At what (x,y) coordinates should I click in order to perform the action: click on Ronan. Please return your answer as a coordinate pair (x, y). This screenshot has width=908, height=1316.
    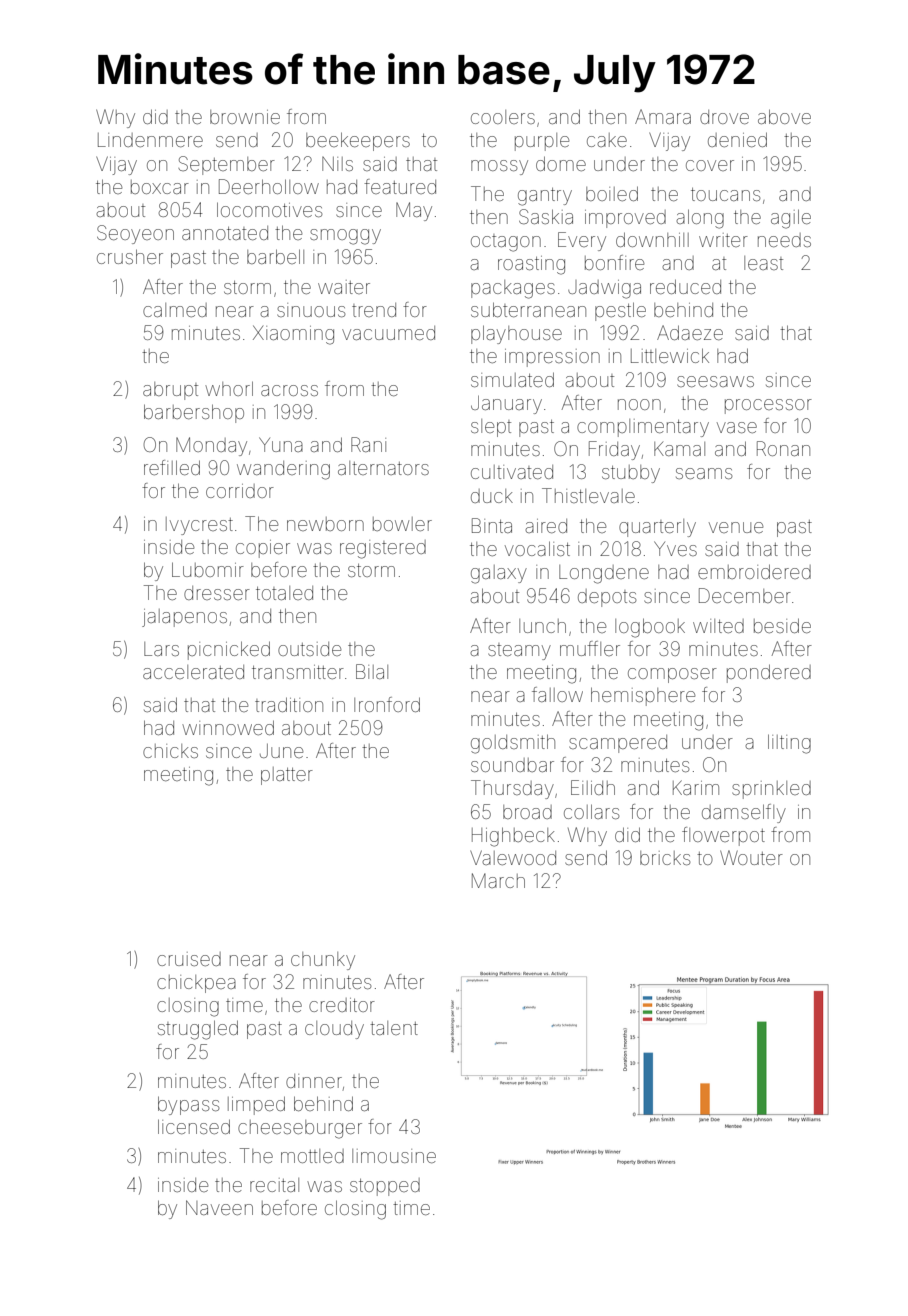
    Looking at the image, I should click on (783, 448).
